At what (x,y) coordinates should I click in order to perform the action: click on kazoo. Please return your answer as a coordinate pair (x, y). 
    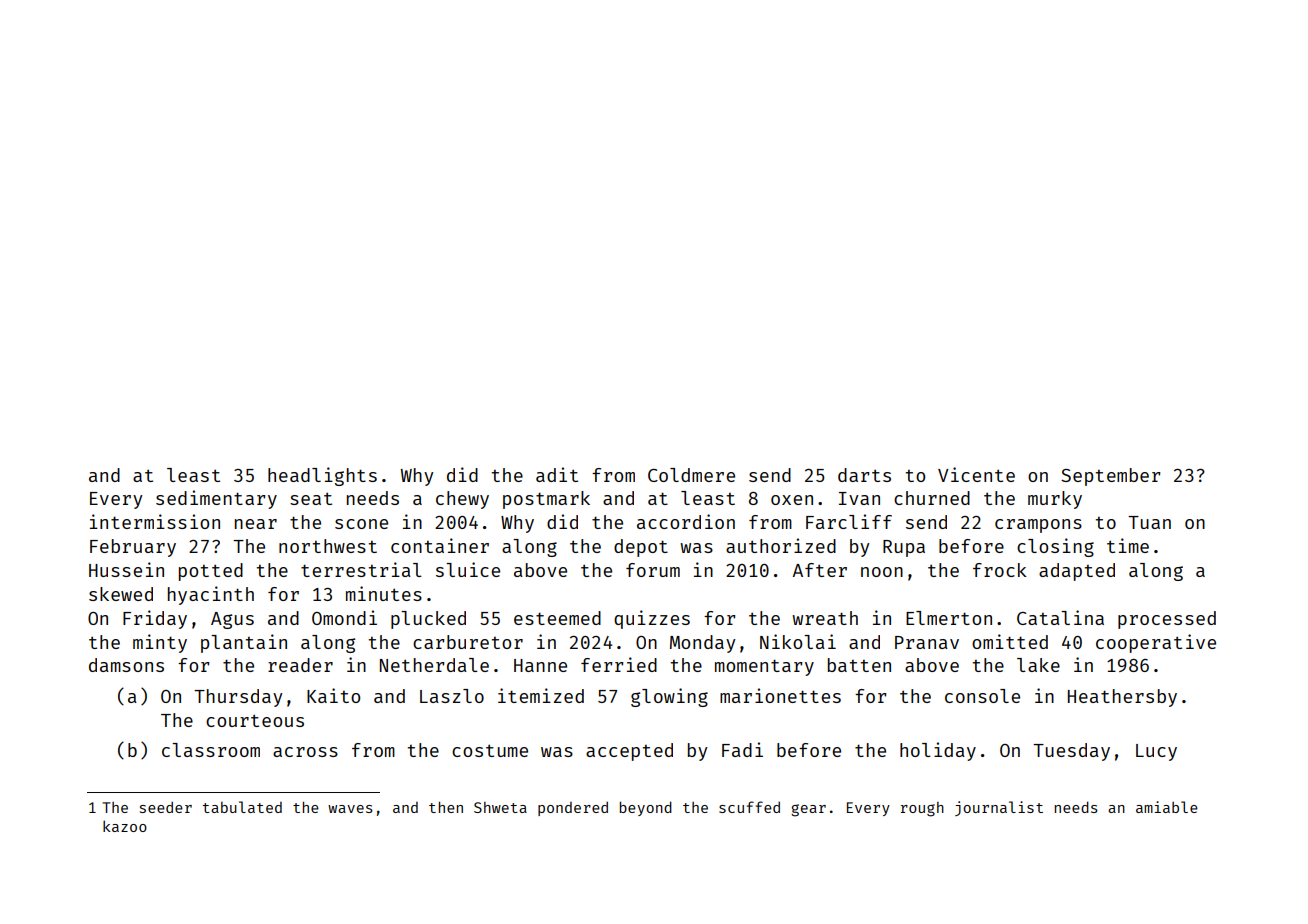
    Looking at the image, I should click on (125, 826).
